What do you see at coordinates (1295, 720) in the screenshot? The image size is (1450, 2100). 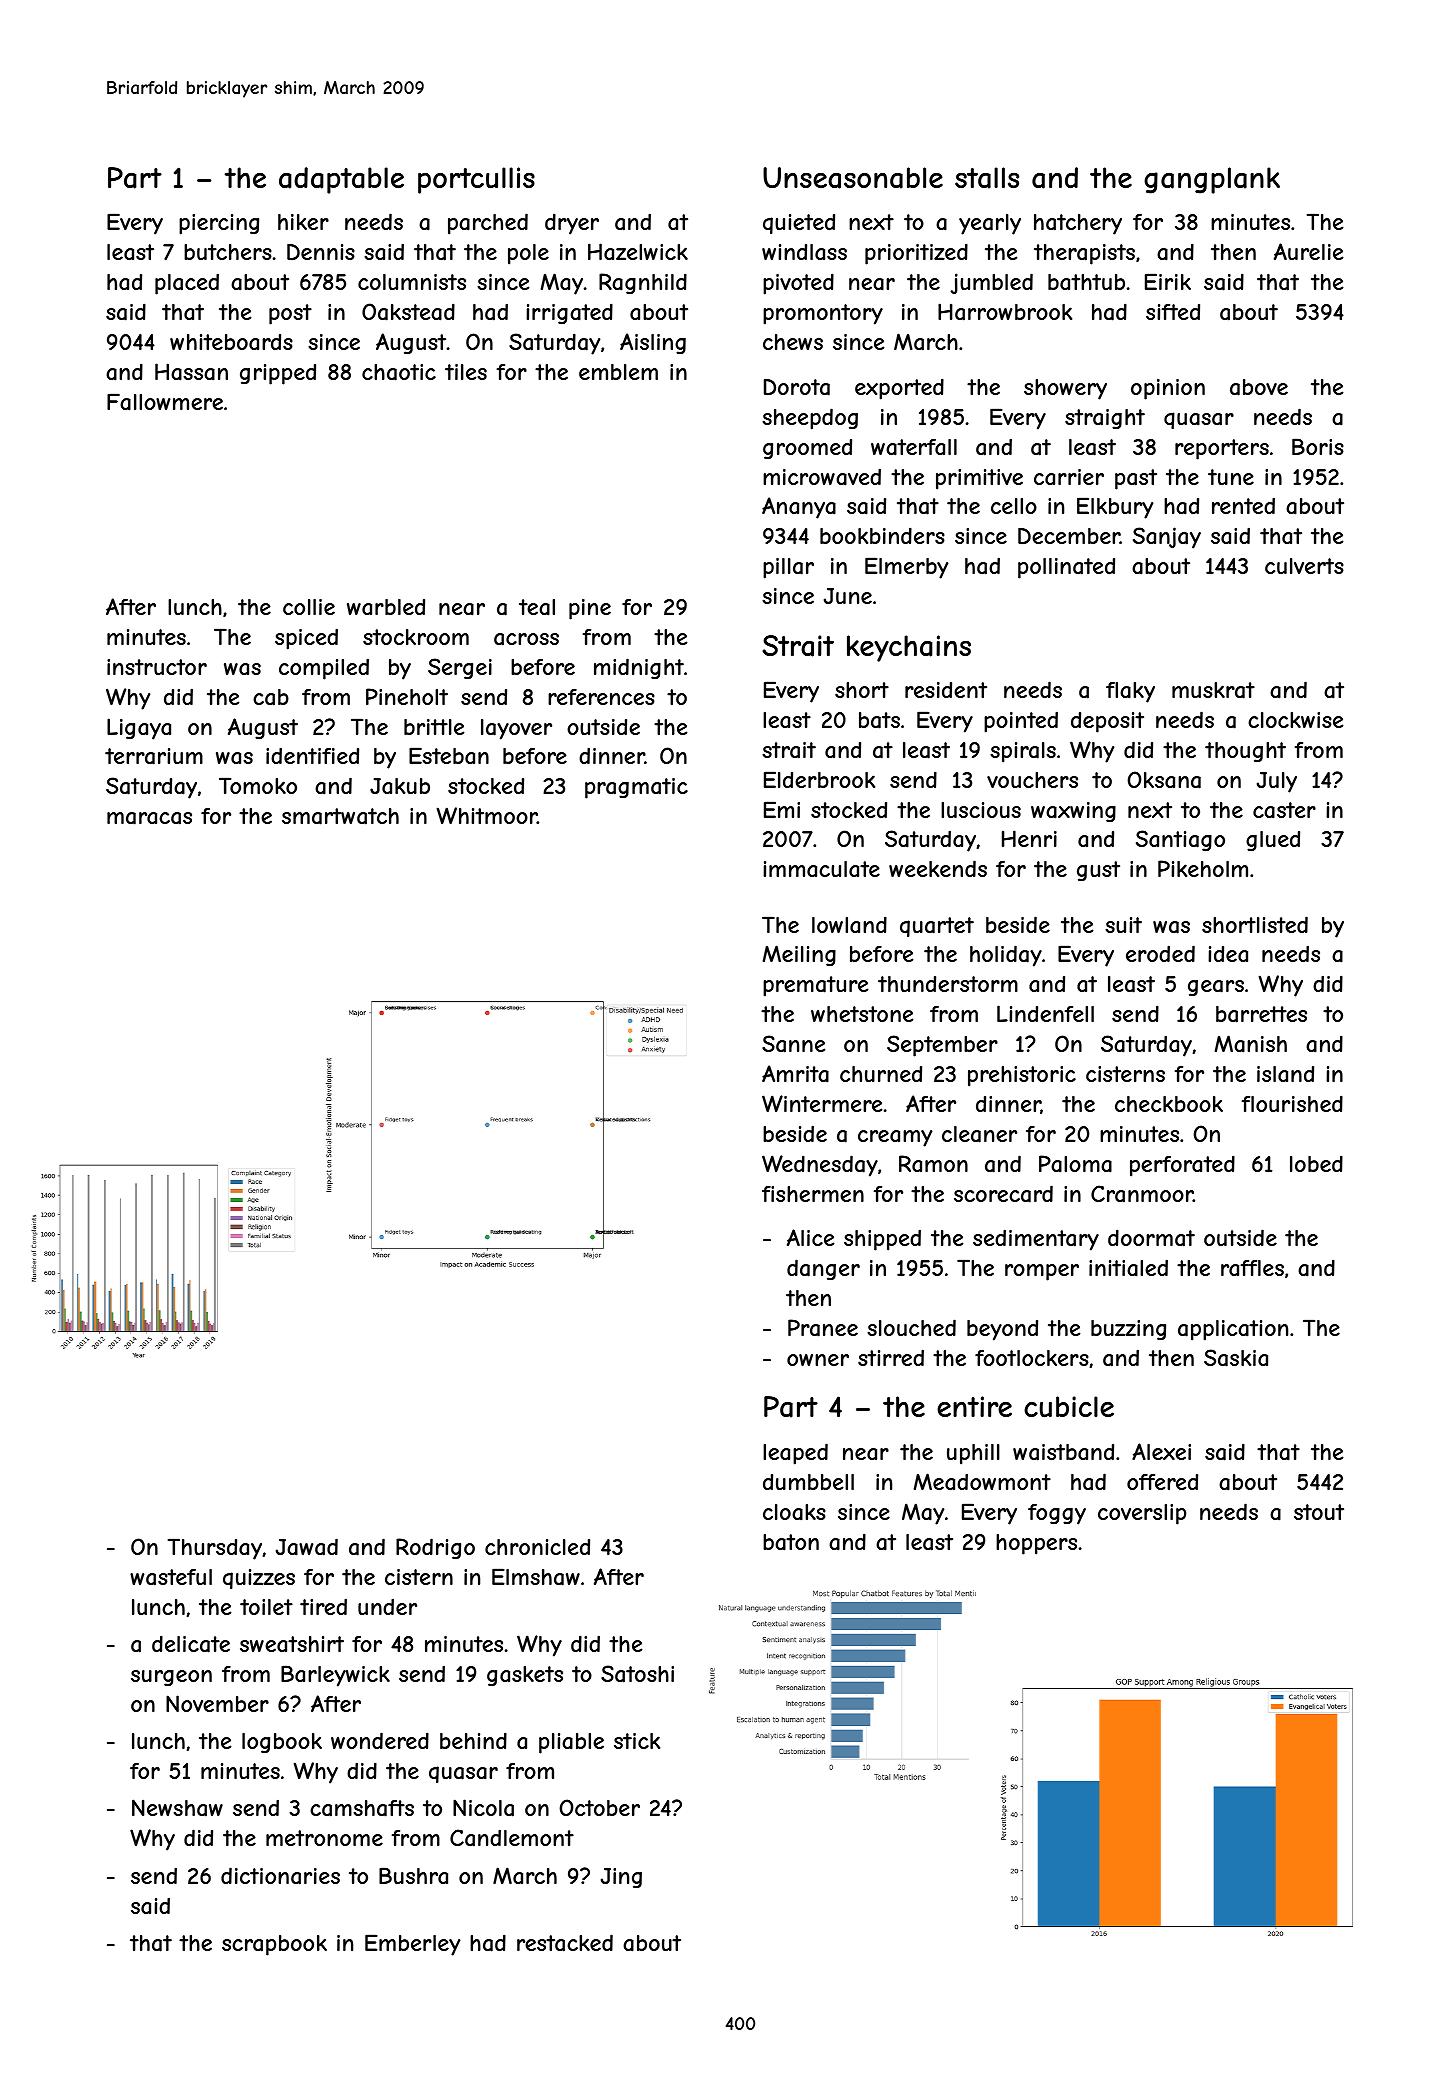 I see `clockwise` at bounding box center [1295, 720].
